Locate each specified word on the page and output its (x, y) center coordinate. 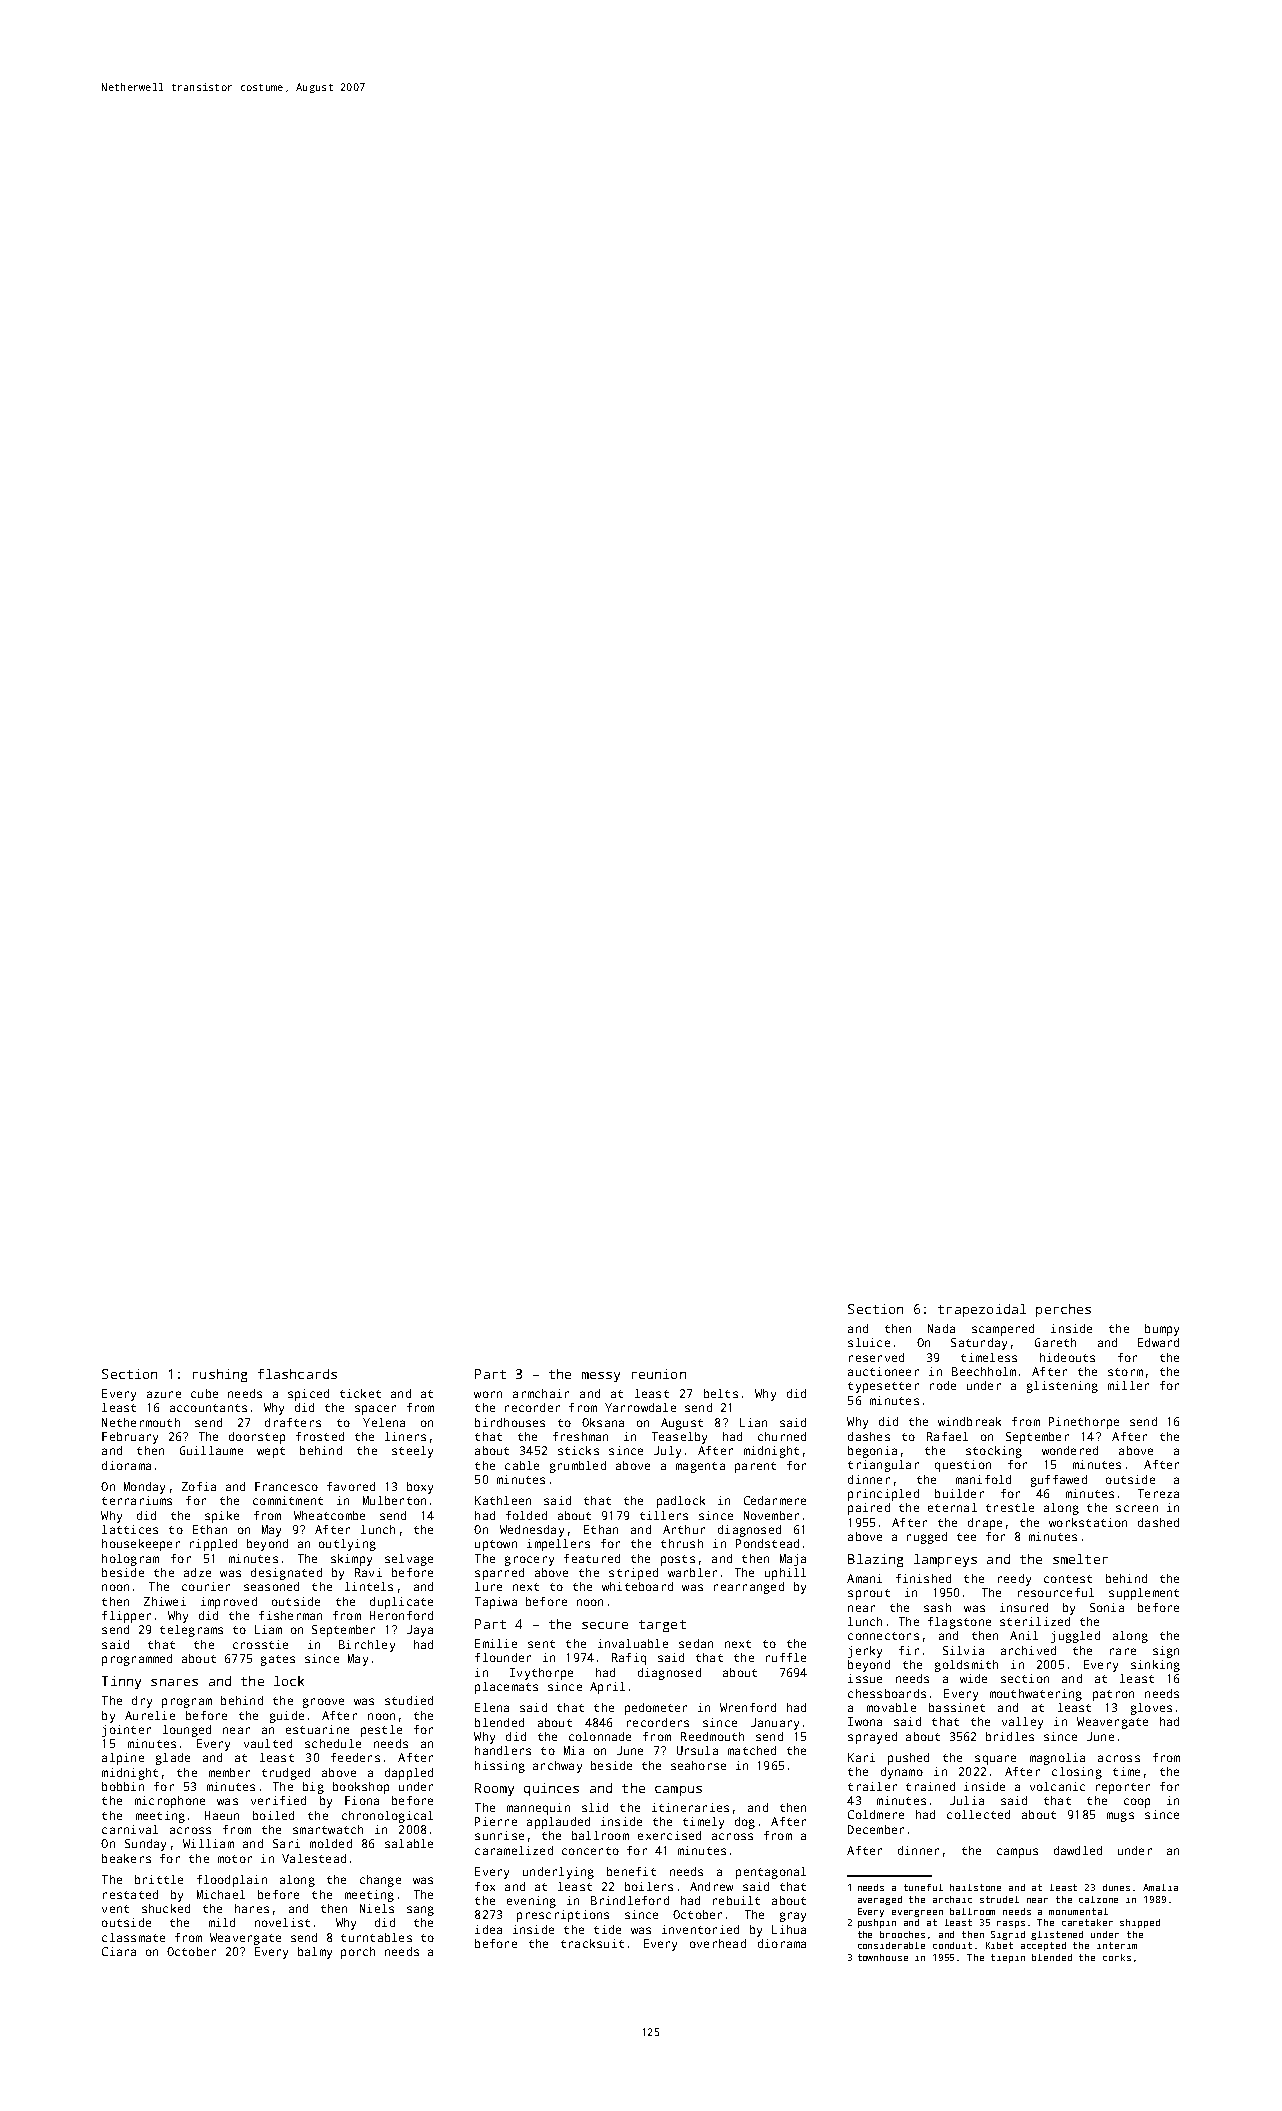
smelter (1080, 1559)
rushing (220, 1375)
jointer (126, 1731)
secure (605, 1625)
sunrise (499, 1835)
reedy (1014, 1580)
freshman (580, 1436)
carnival (130, 1829)
